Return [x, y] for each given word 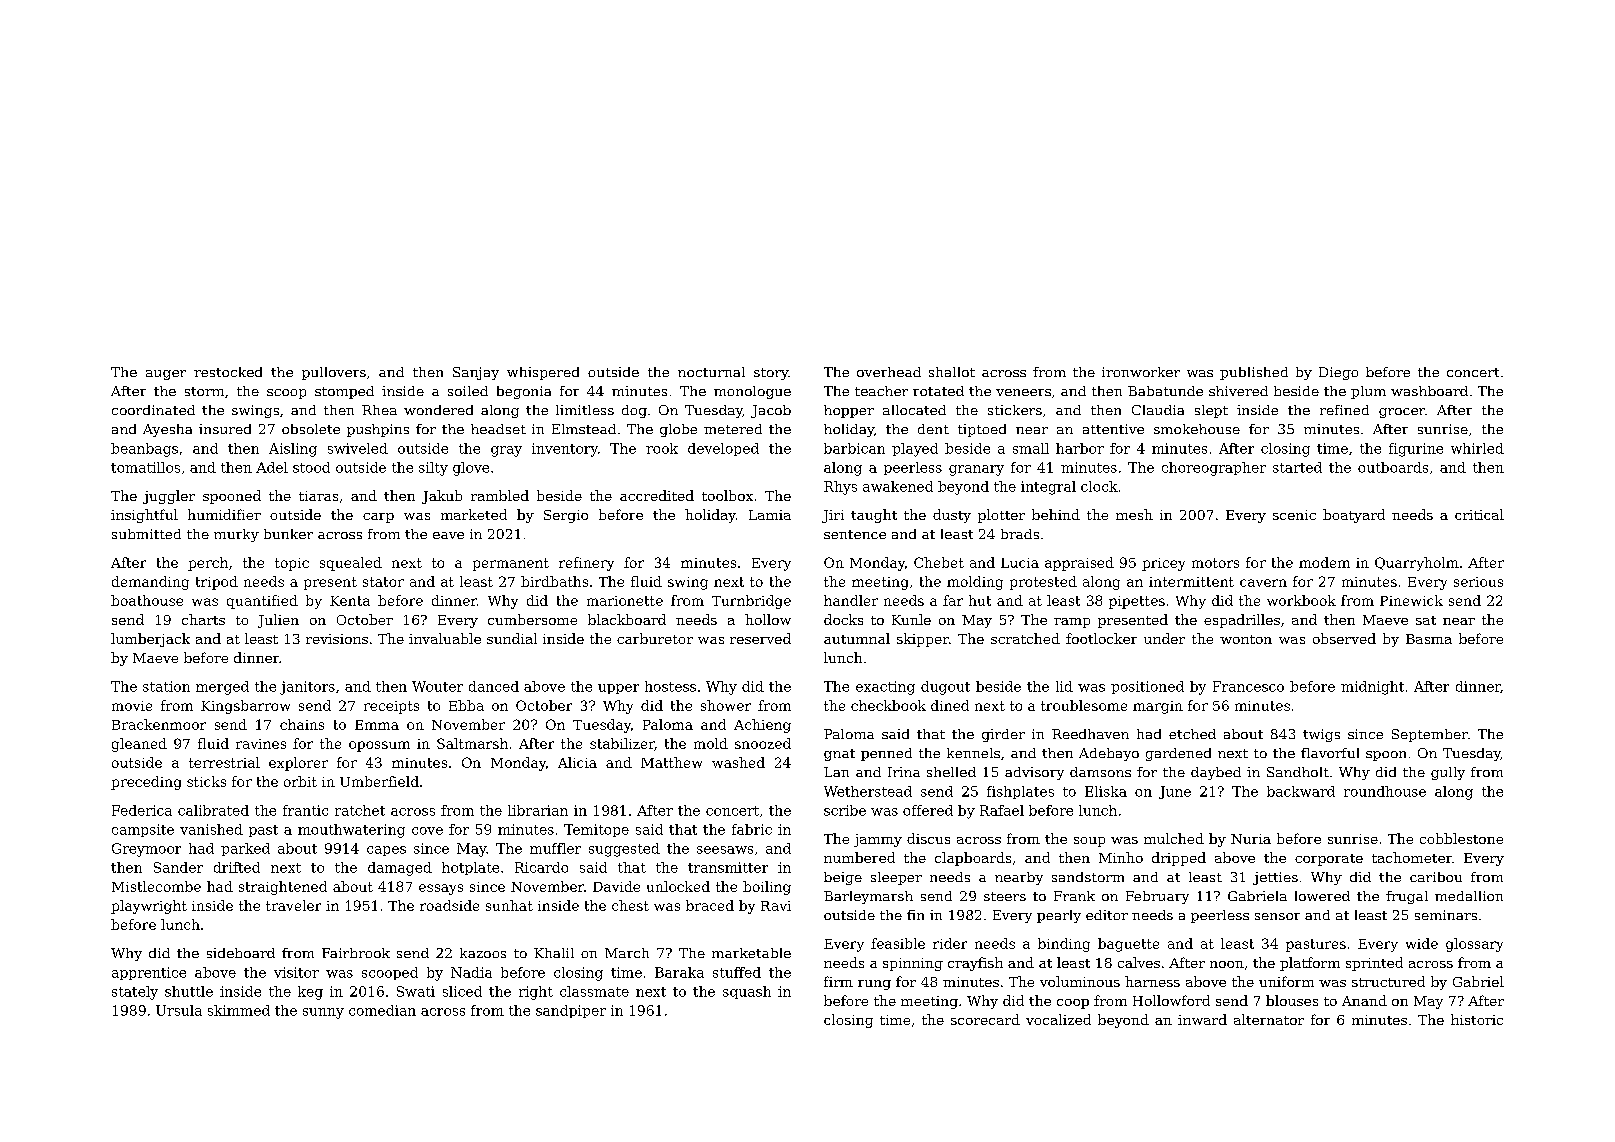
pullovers [334, 373]
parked [245, 849]
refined [1344, 410]
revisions [337, 639]
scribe [845, 810]
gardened [1178, 754]
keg [310, 993]
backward [1301, 791]
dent [933, 429]
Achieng [762, 726]
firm [838, 981]
